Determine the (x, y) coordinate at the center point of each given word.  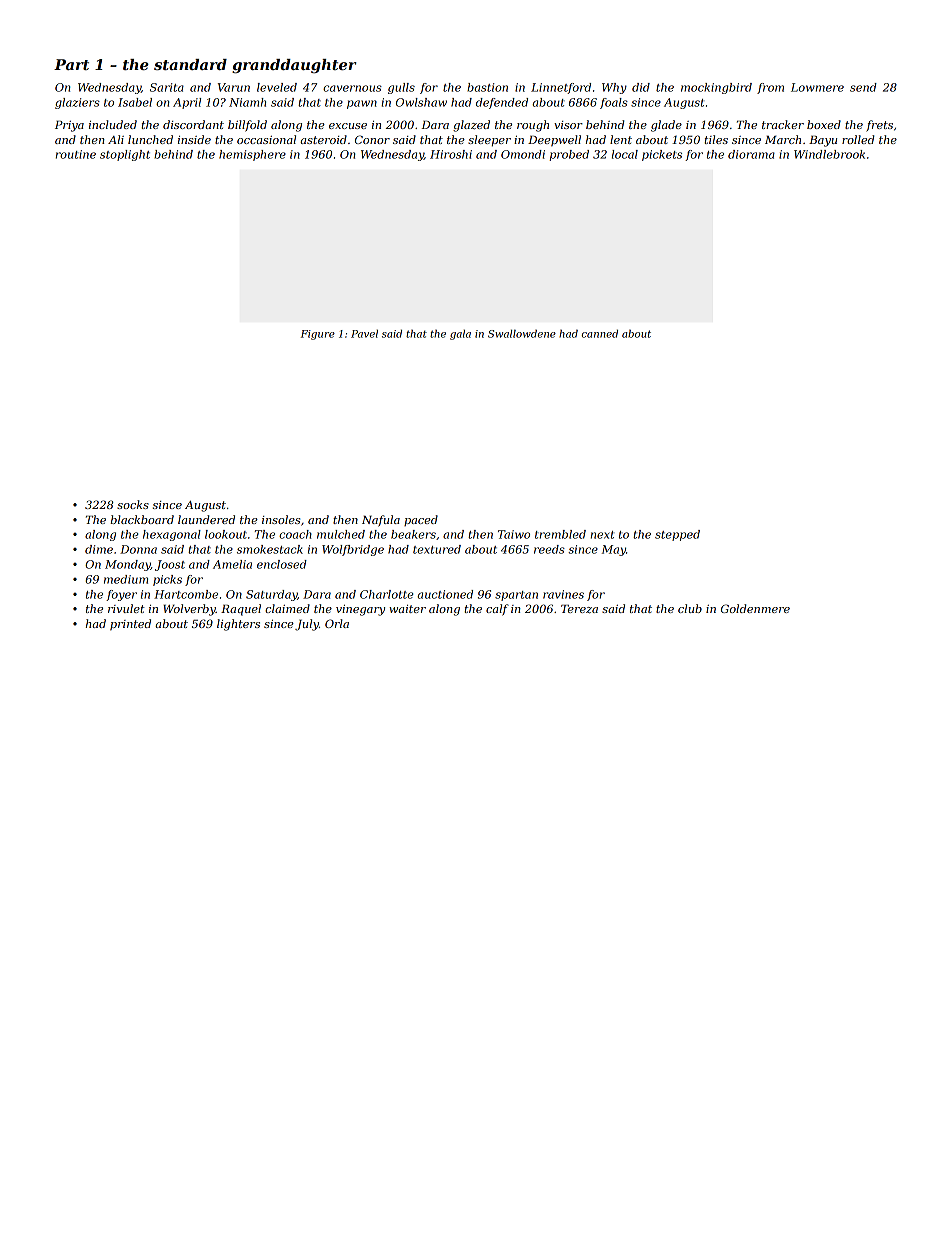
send (863, 87)
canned (600, 334)
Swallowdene (522, 334)
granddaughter (294, 66)
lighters (238, 625)
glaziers (77, 103)
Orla (337, 623)
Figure (318, 335)
